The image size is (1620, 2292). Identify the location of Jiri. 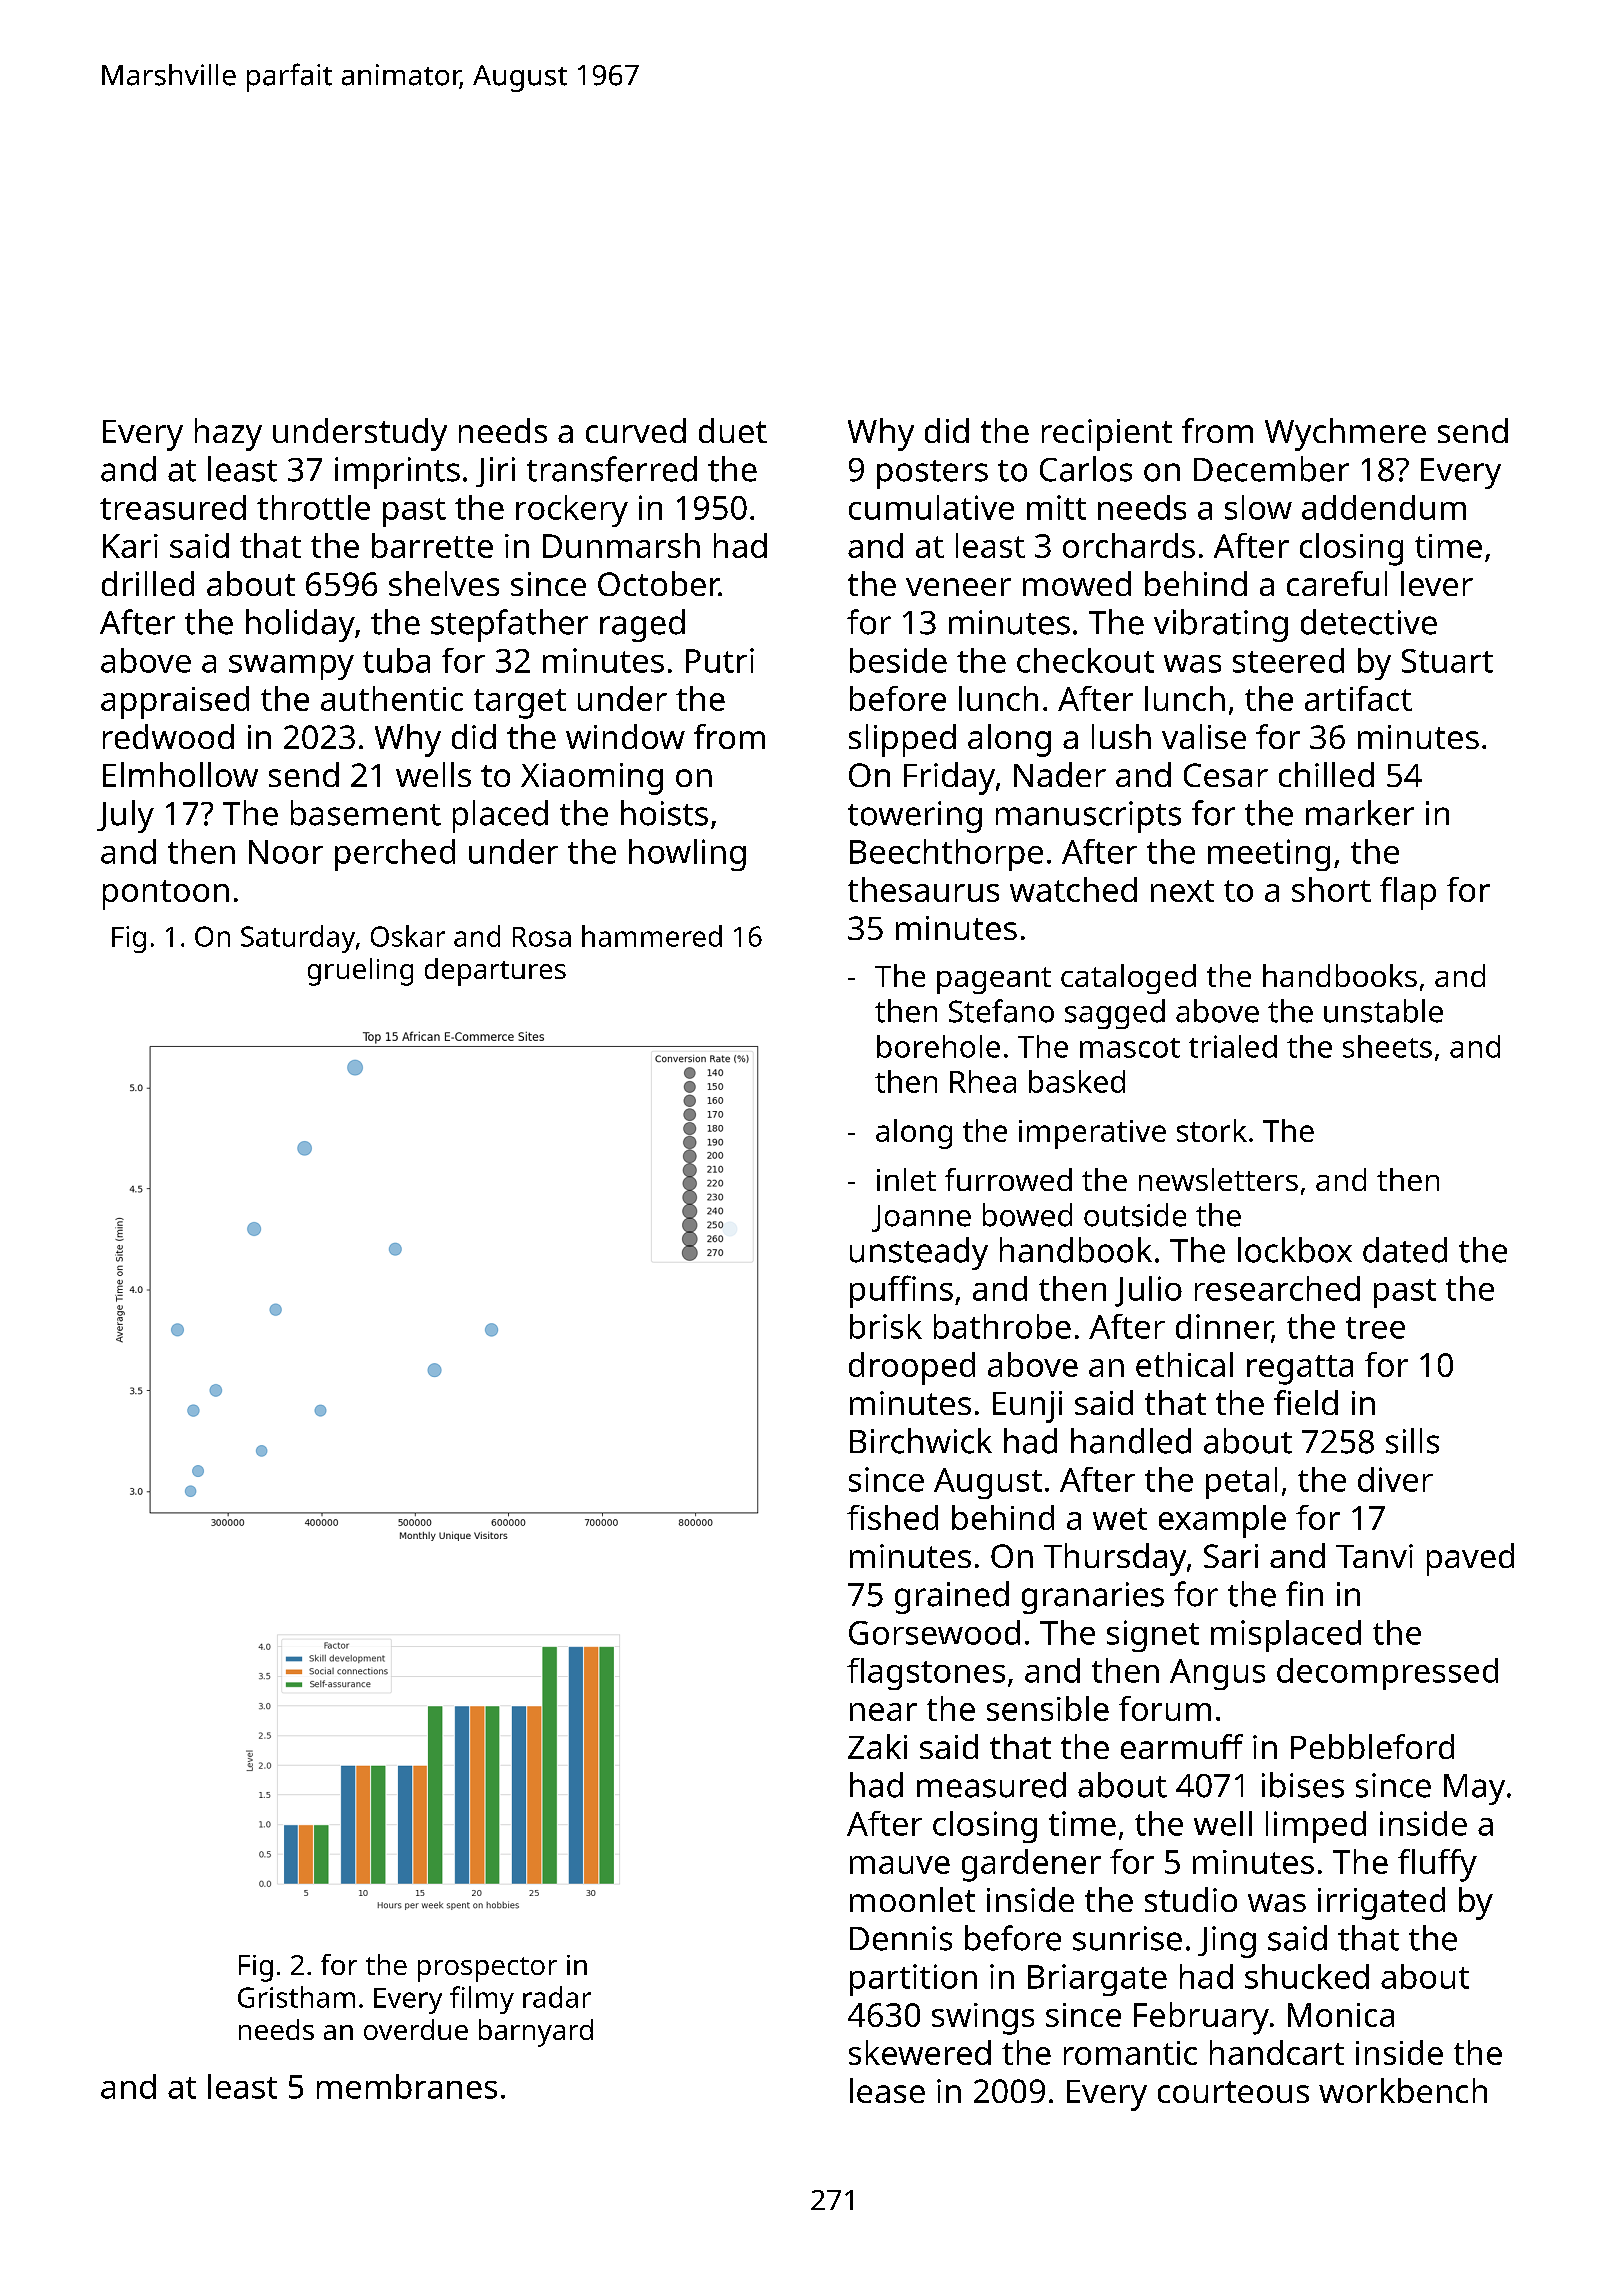
(495, 472).
